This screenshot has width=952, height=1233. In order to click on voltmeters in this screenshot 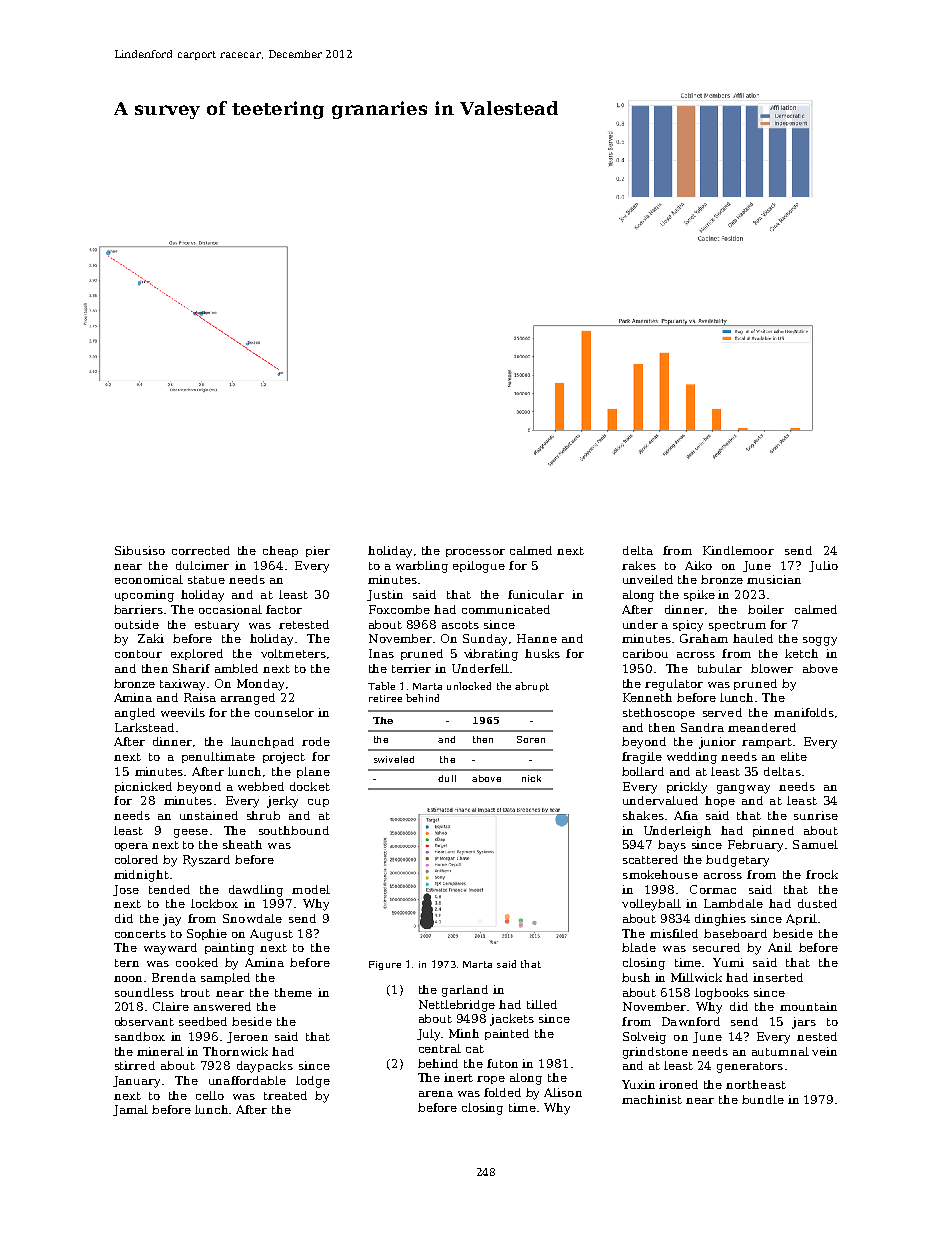, I will do `click(293, 653)`.
